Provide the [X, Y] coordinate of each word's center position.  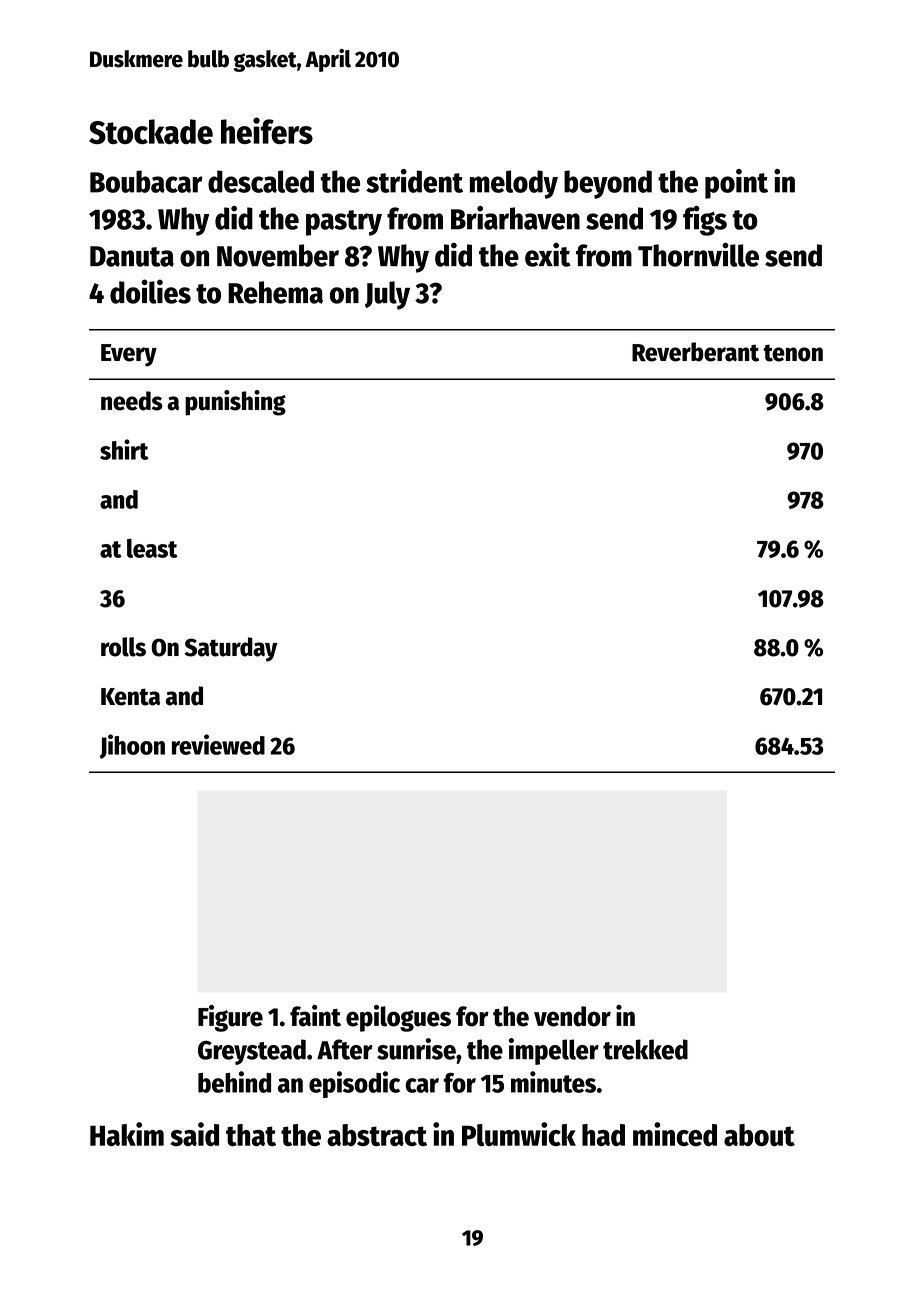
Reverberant [695, 352]
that [251, 1135]
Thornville [698, 254]
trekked [645, 1049]
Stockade [151, 131]
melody [514, 184]
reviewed [218, 744]
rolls [123, 647]
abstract [377, 1135]
